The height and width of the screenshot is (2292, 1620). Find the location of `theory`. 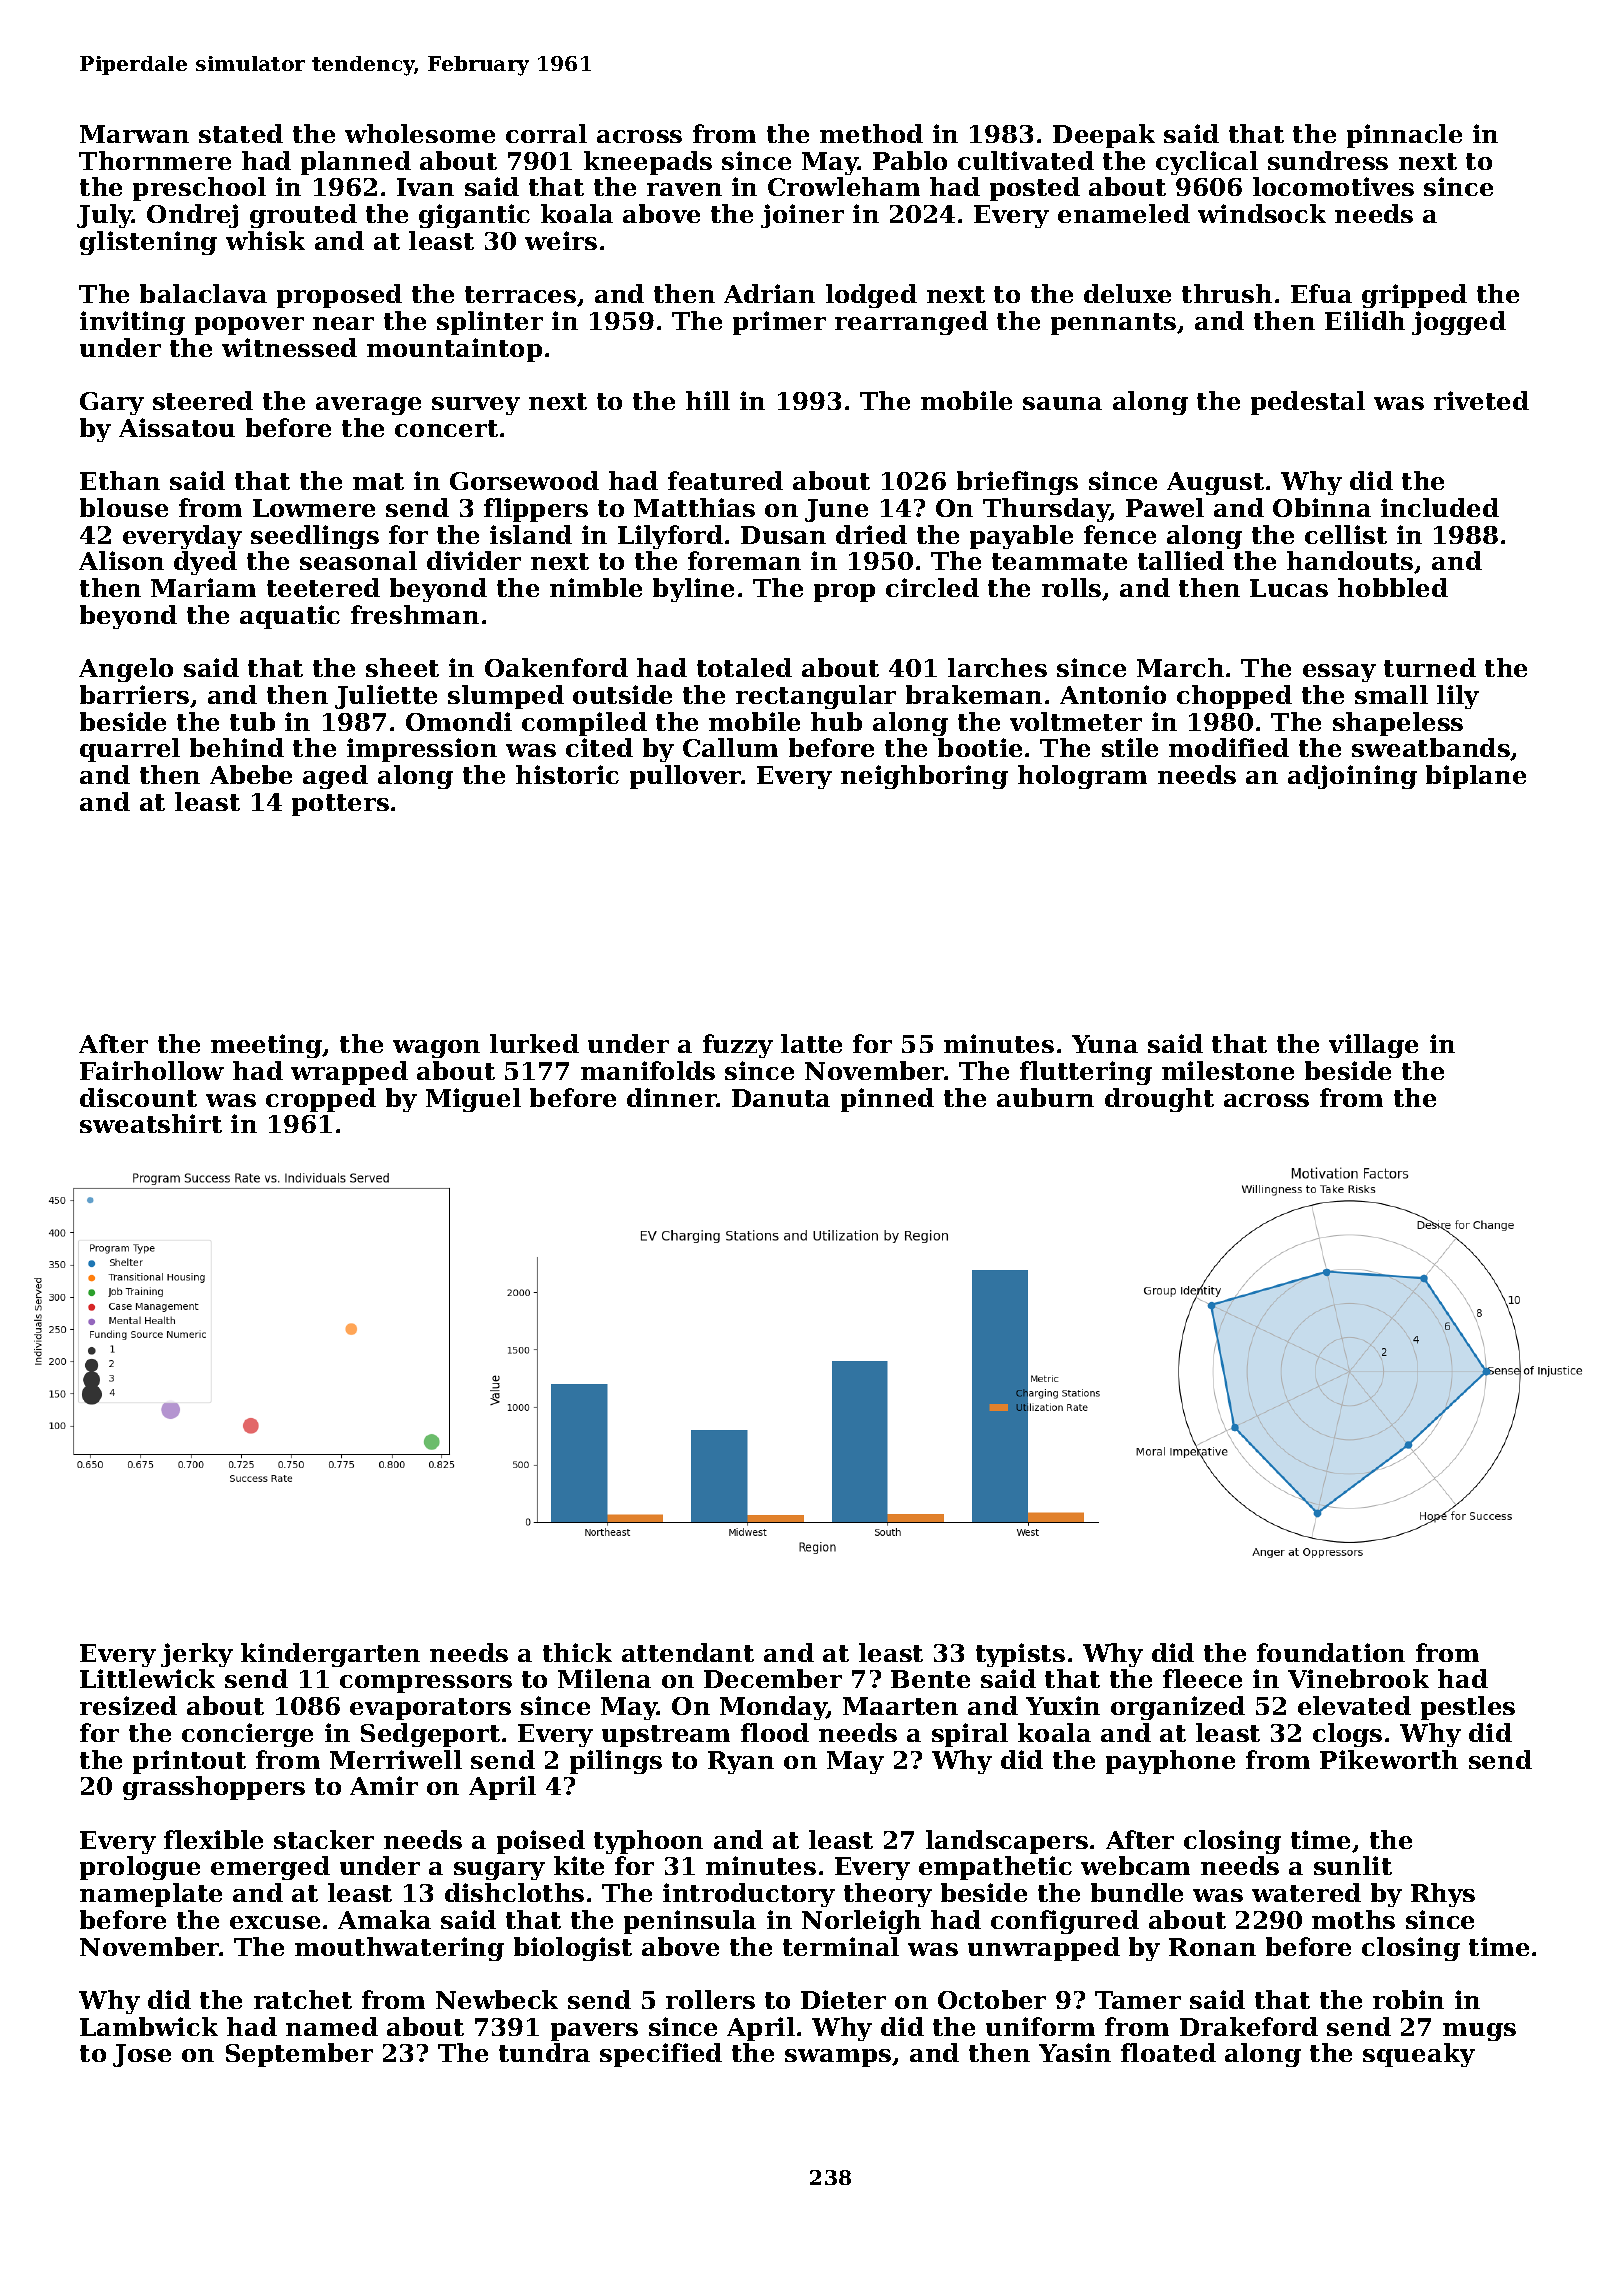

theory is located at coordinates (888, 1895).
